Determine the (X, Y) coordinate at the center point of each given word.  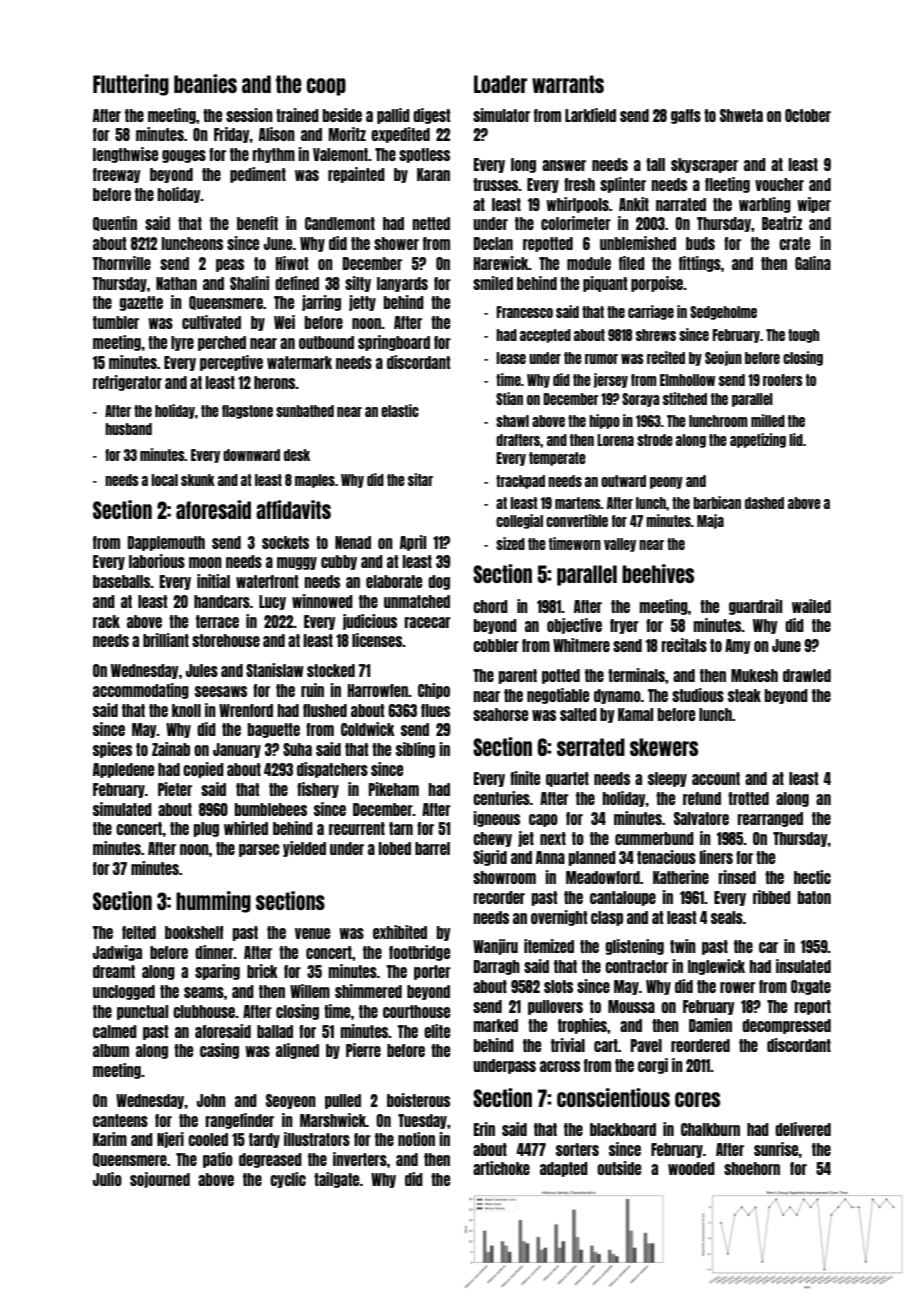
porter (432, 972)
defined (297, 283)
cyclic (288, 1180)
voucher (779, 184)
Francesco (525, 312)
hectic (812, 877)
